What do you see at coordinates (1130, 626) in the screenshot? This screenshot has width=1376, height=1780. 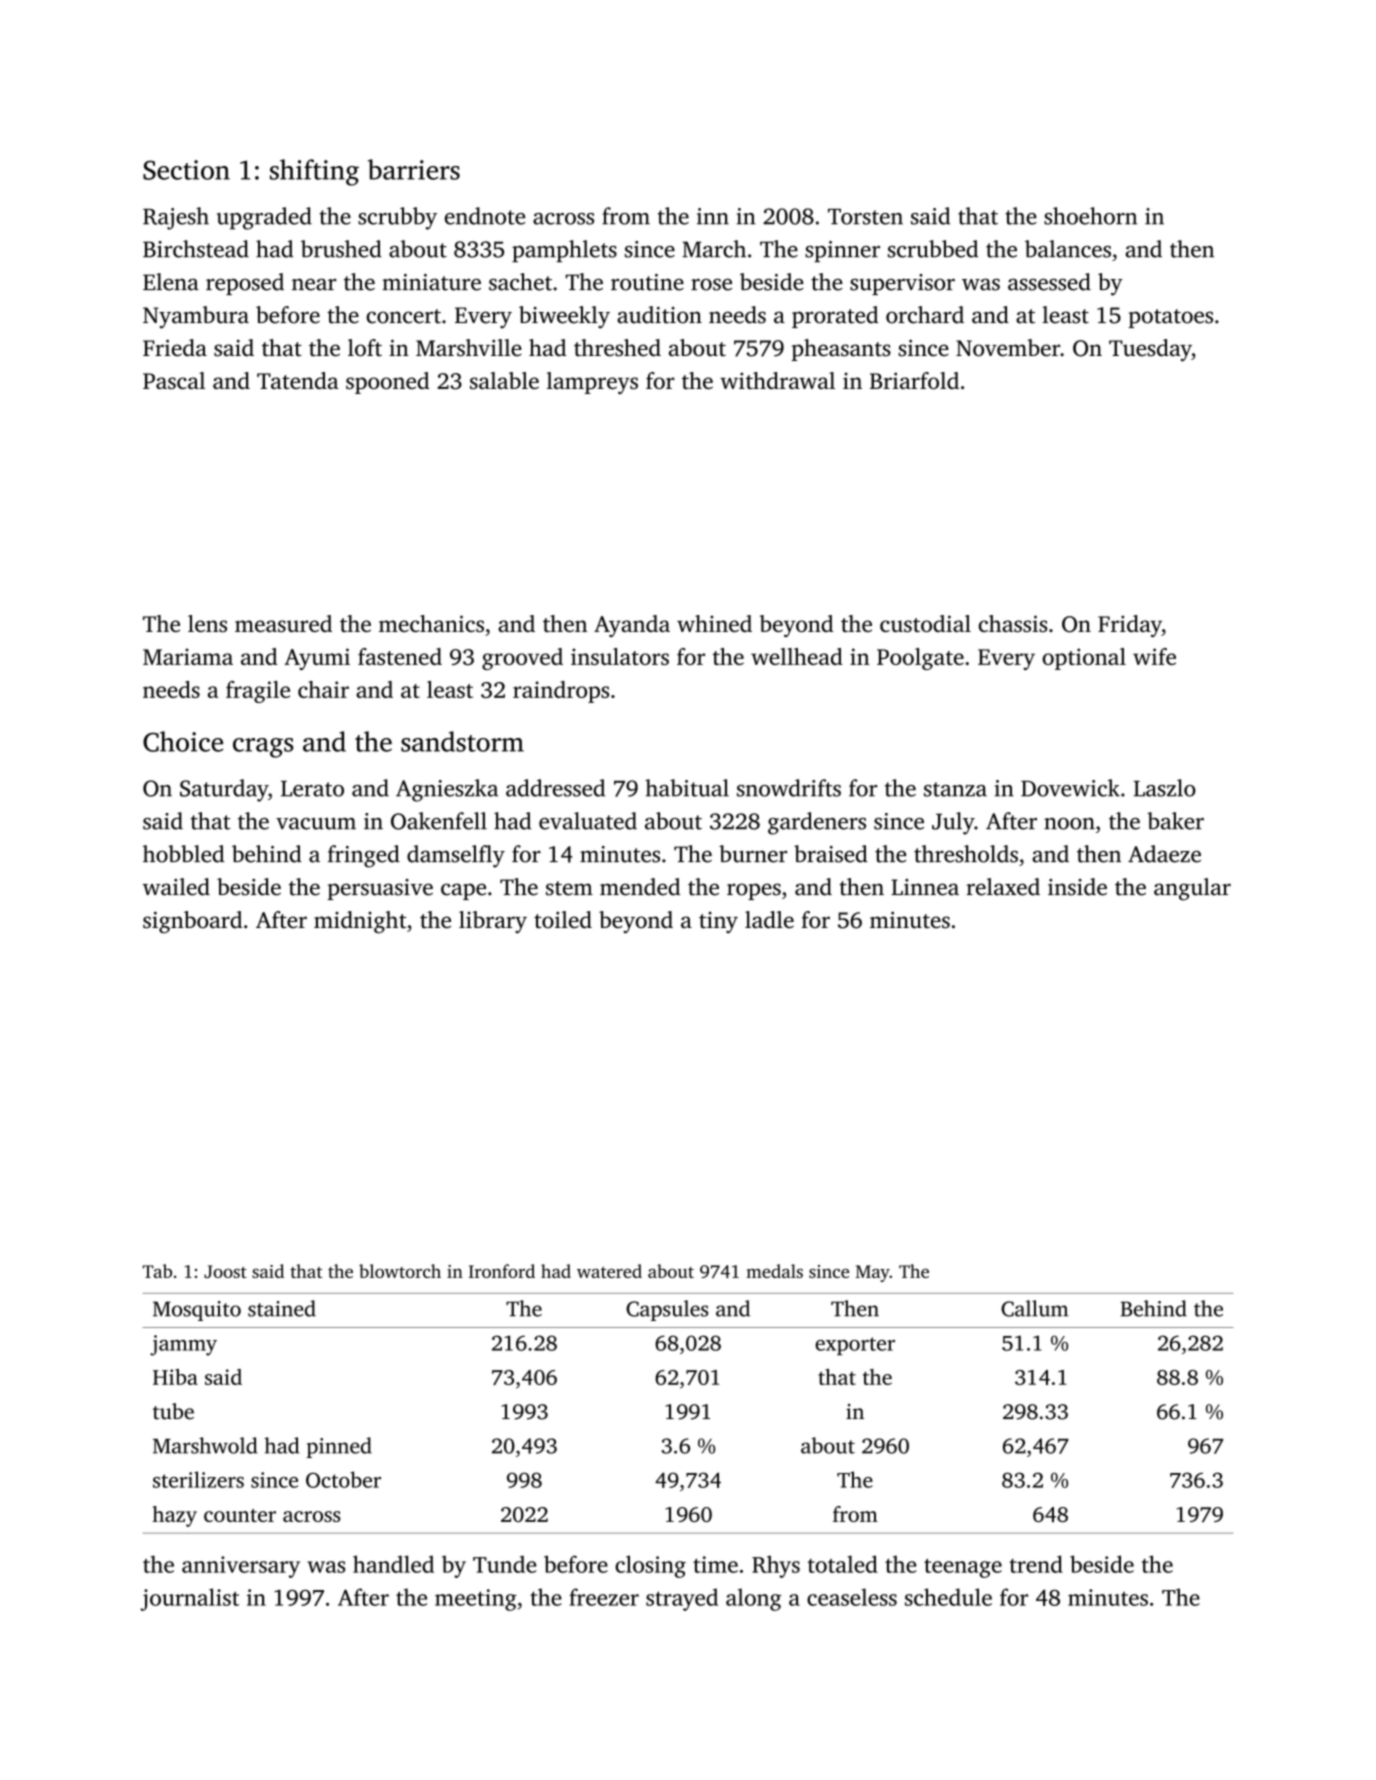 I see `Friday` at bounding box center [1130, 626].
